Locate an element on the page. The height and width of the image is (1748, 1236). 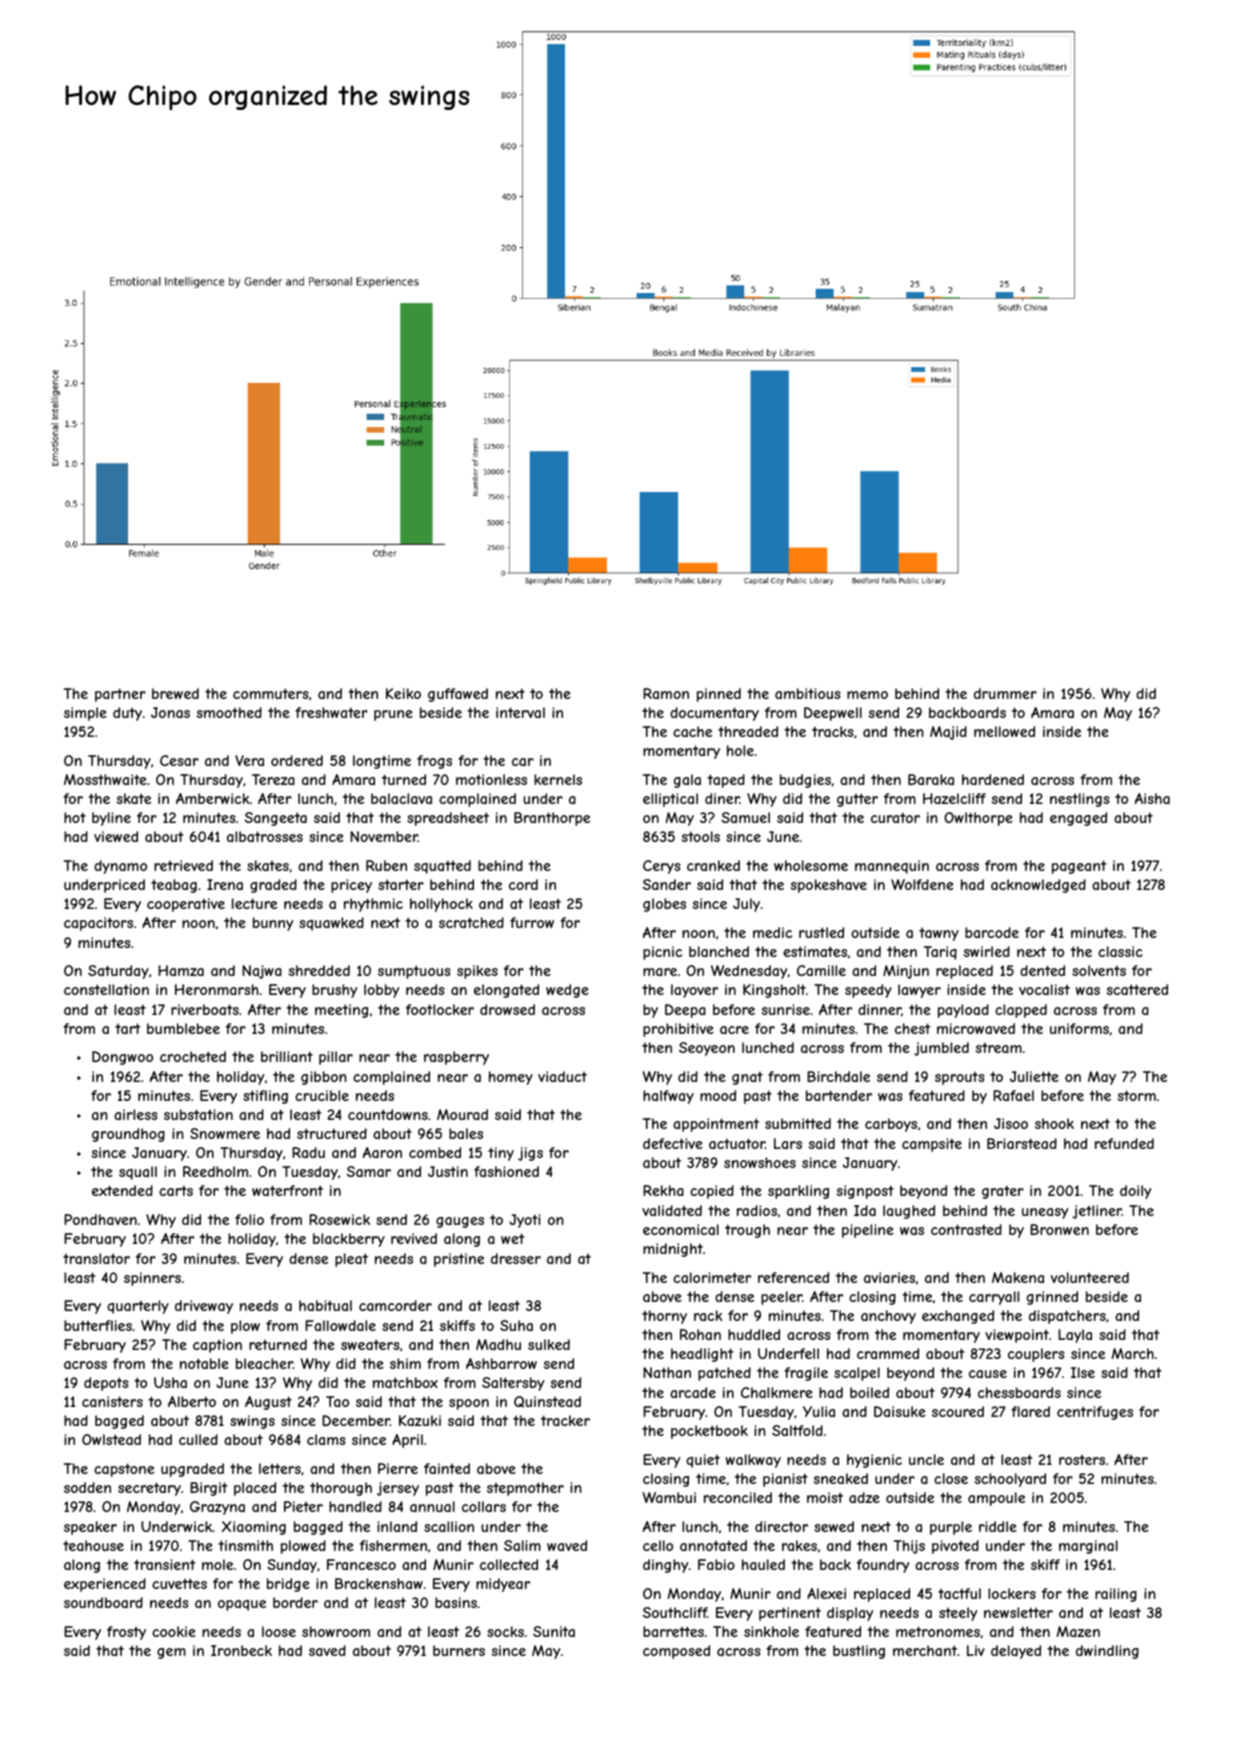
Briarstead is located at coordinates (1022, 1143).
